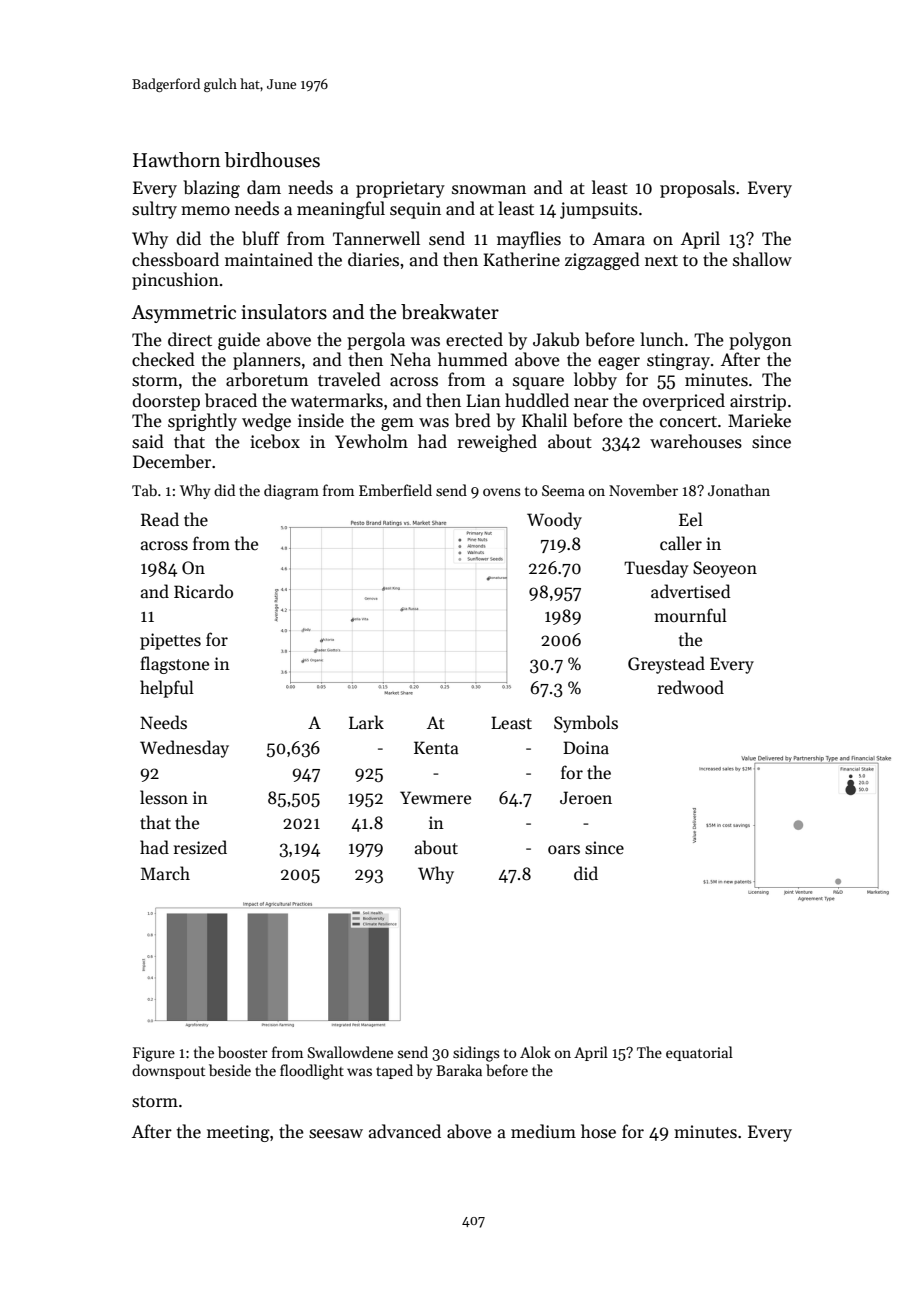  I want to click on helpful, so click(167, 689).
